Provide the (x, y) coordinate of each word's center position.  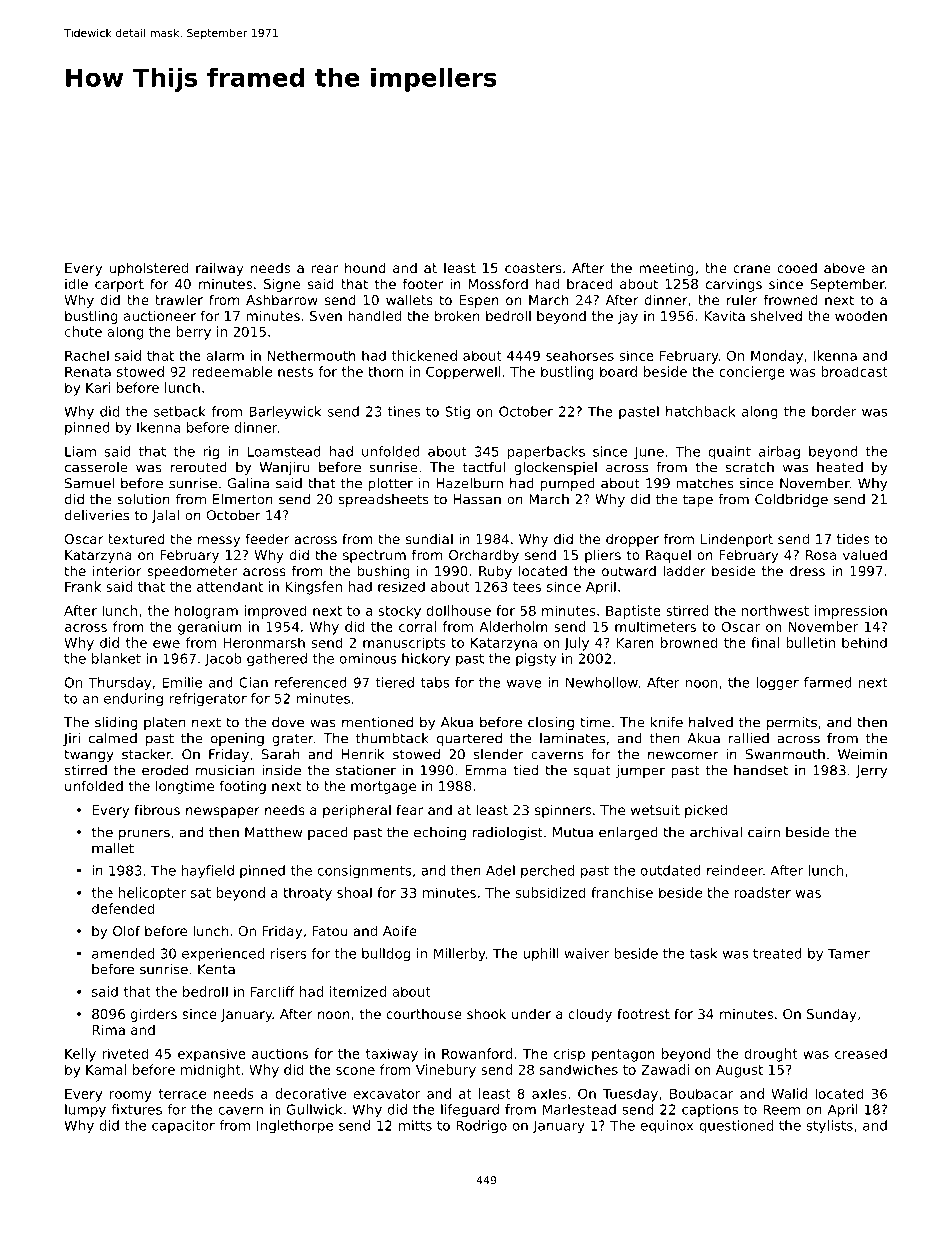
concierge (752, 373)
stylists (829, 1127)
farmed (828, 682)
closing (551, 723)
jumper (640, 771)
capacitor (183, 1126)
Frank (83, 586)
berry (193, 333)
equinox (667, 1127)
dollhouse (459, 610)
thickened (424, 355)
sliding (116, 723)
